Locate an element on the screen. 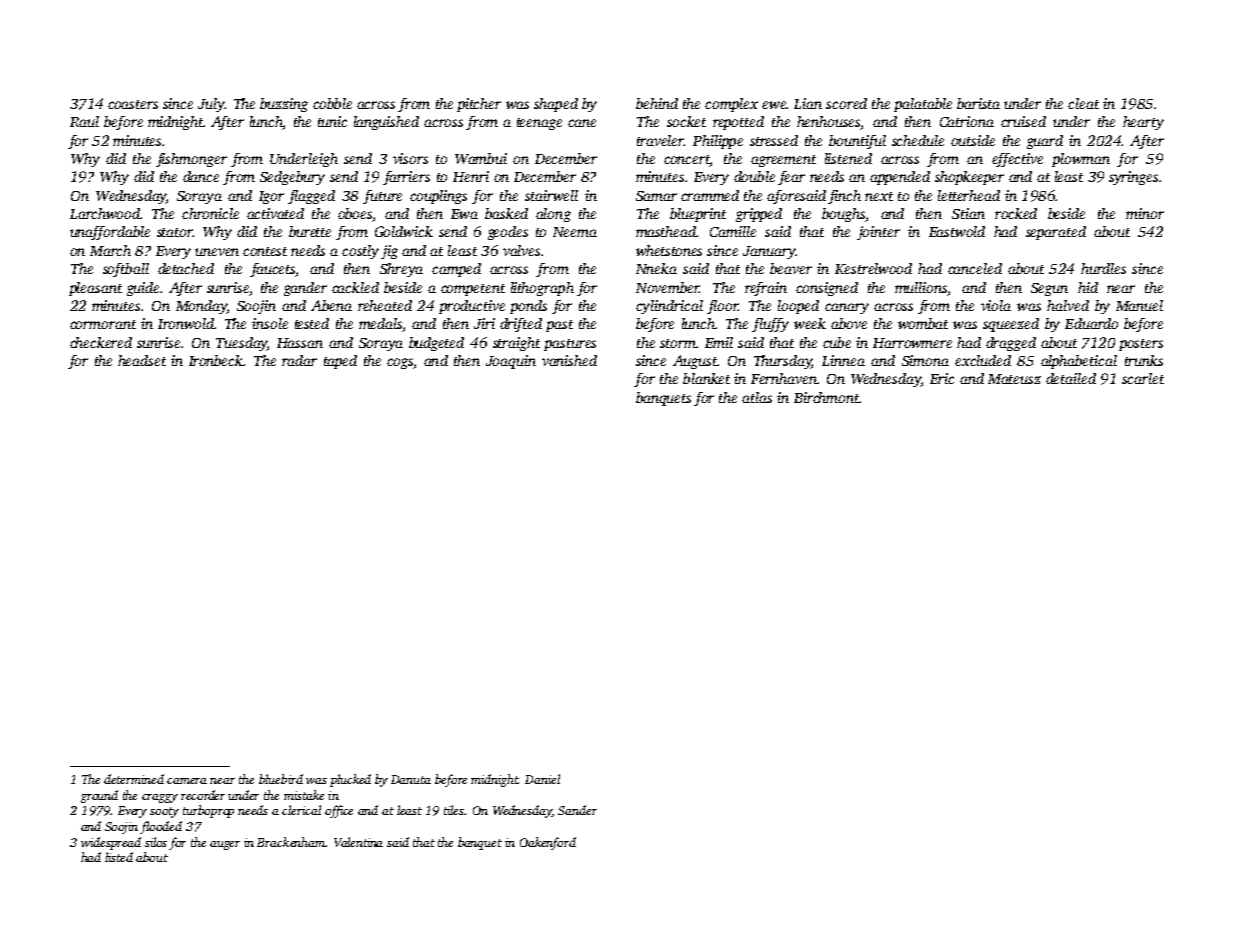 This screenshot has width=1233, height=952. Oakenford is located at coordinates (548, 843).
